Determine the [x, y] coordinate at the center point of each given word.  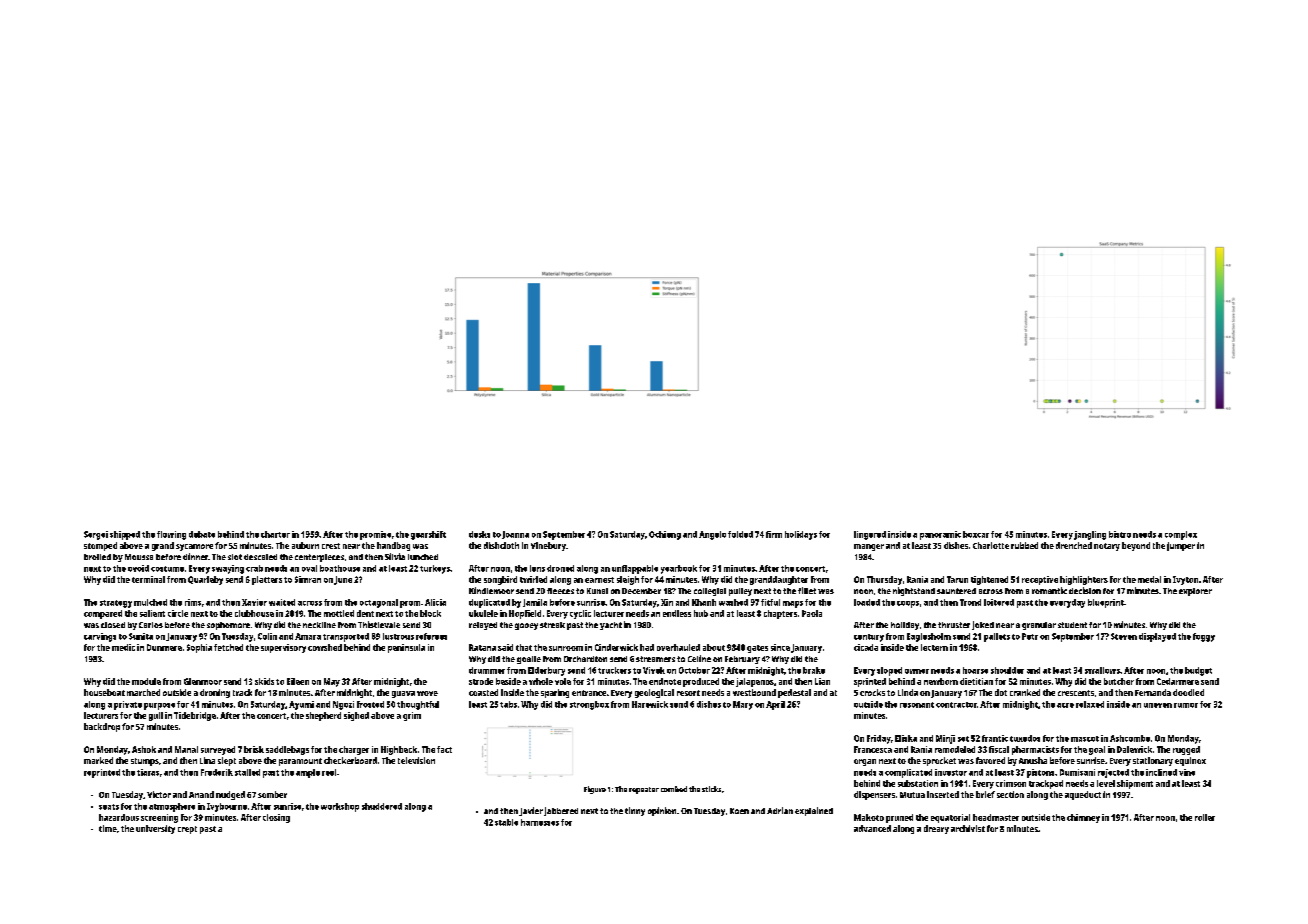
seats [109, 807]
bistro [1120, 534]
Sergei [96, 535]
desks [479, 534]
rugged [1186, 750]
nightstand [914, 591]
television [416, 760]
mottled [339, 613]
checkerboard [350, 760]
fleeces [560, 591]
